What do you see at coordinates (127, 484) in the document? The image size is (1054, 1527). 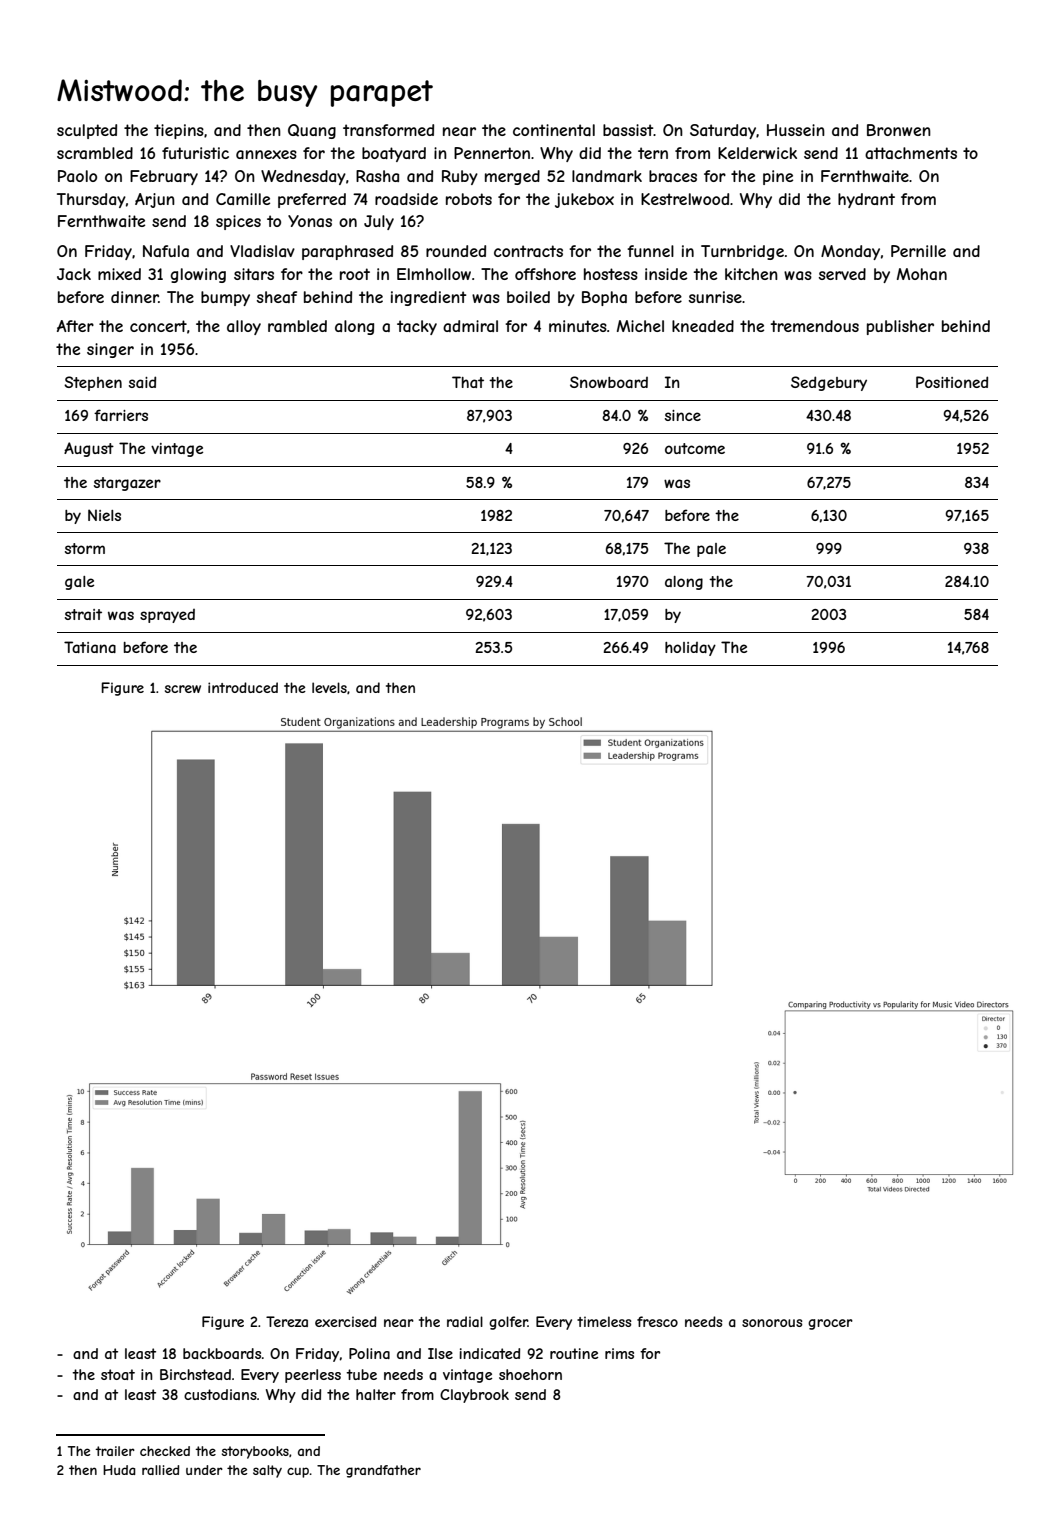 I see `stargazer` at bounding box center [127, 484].
